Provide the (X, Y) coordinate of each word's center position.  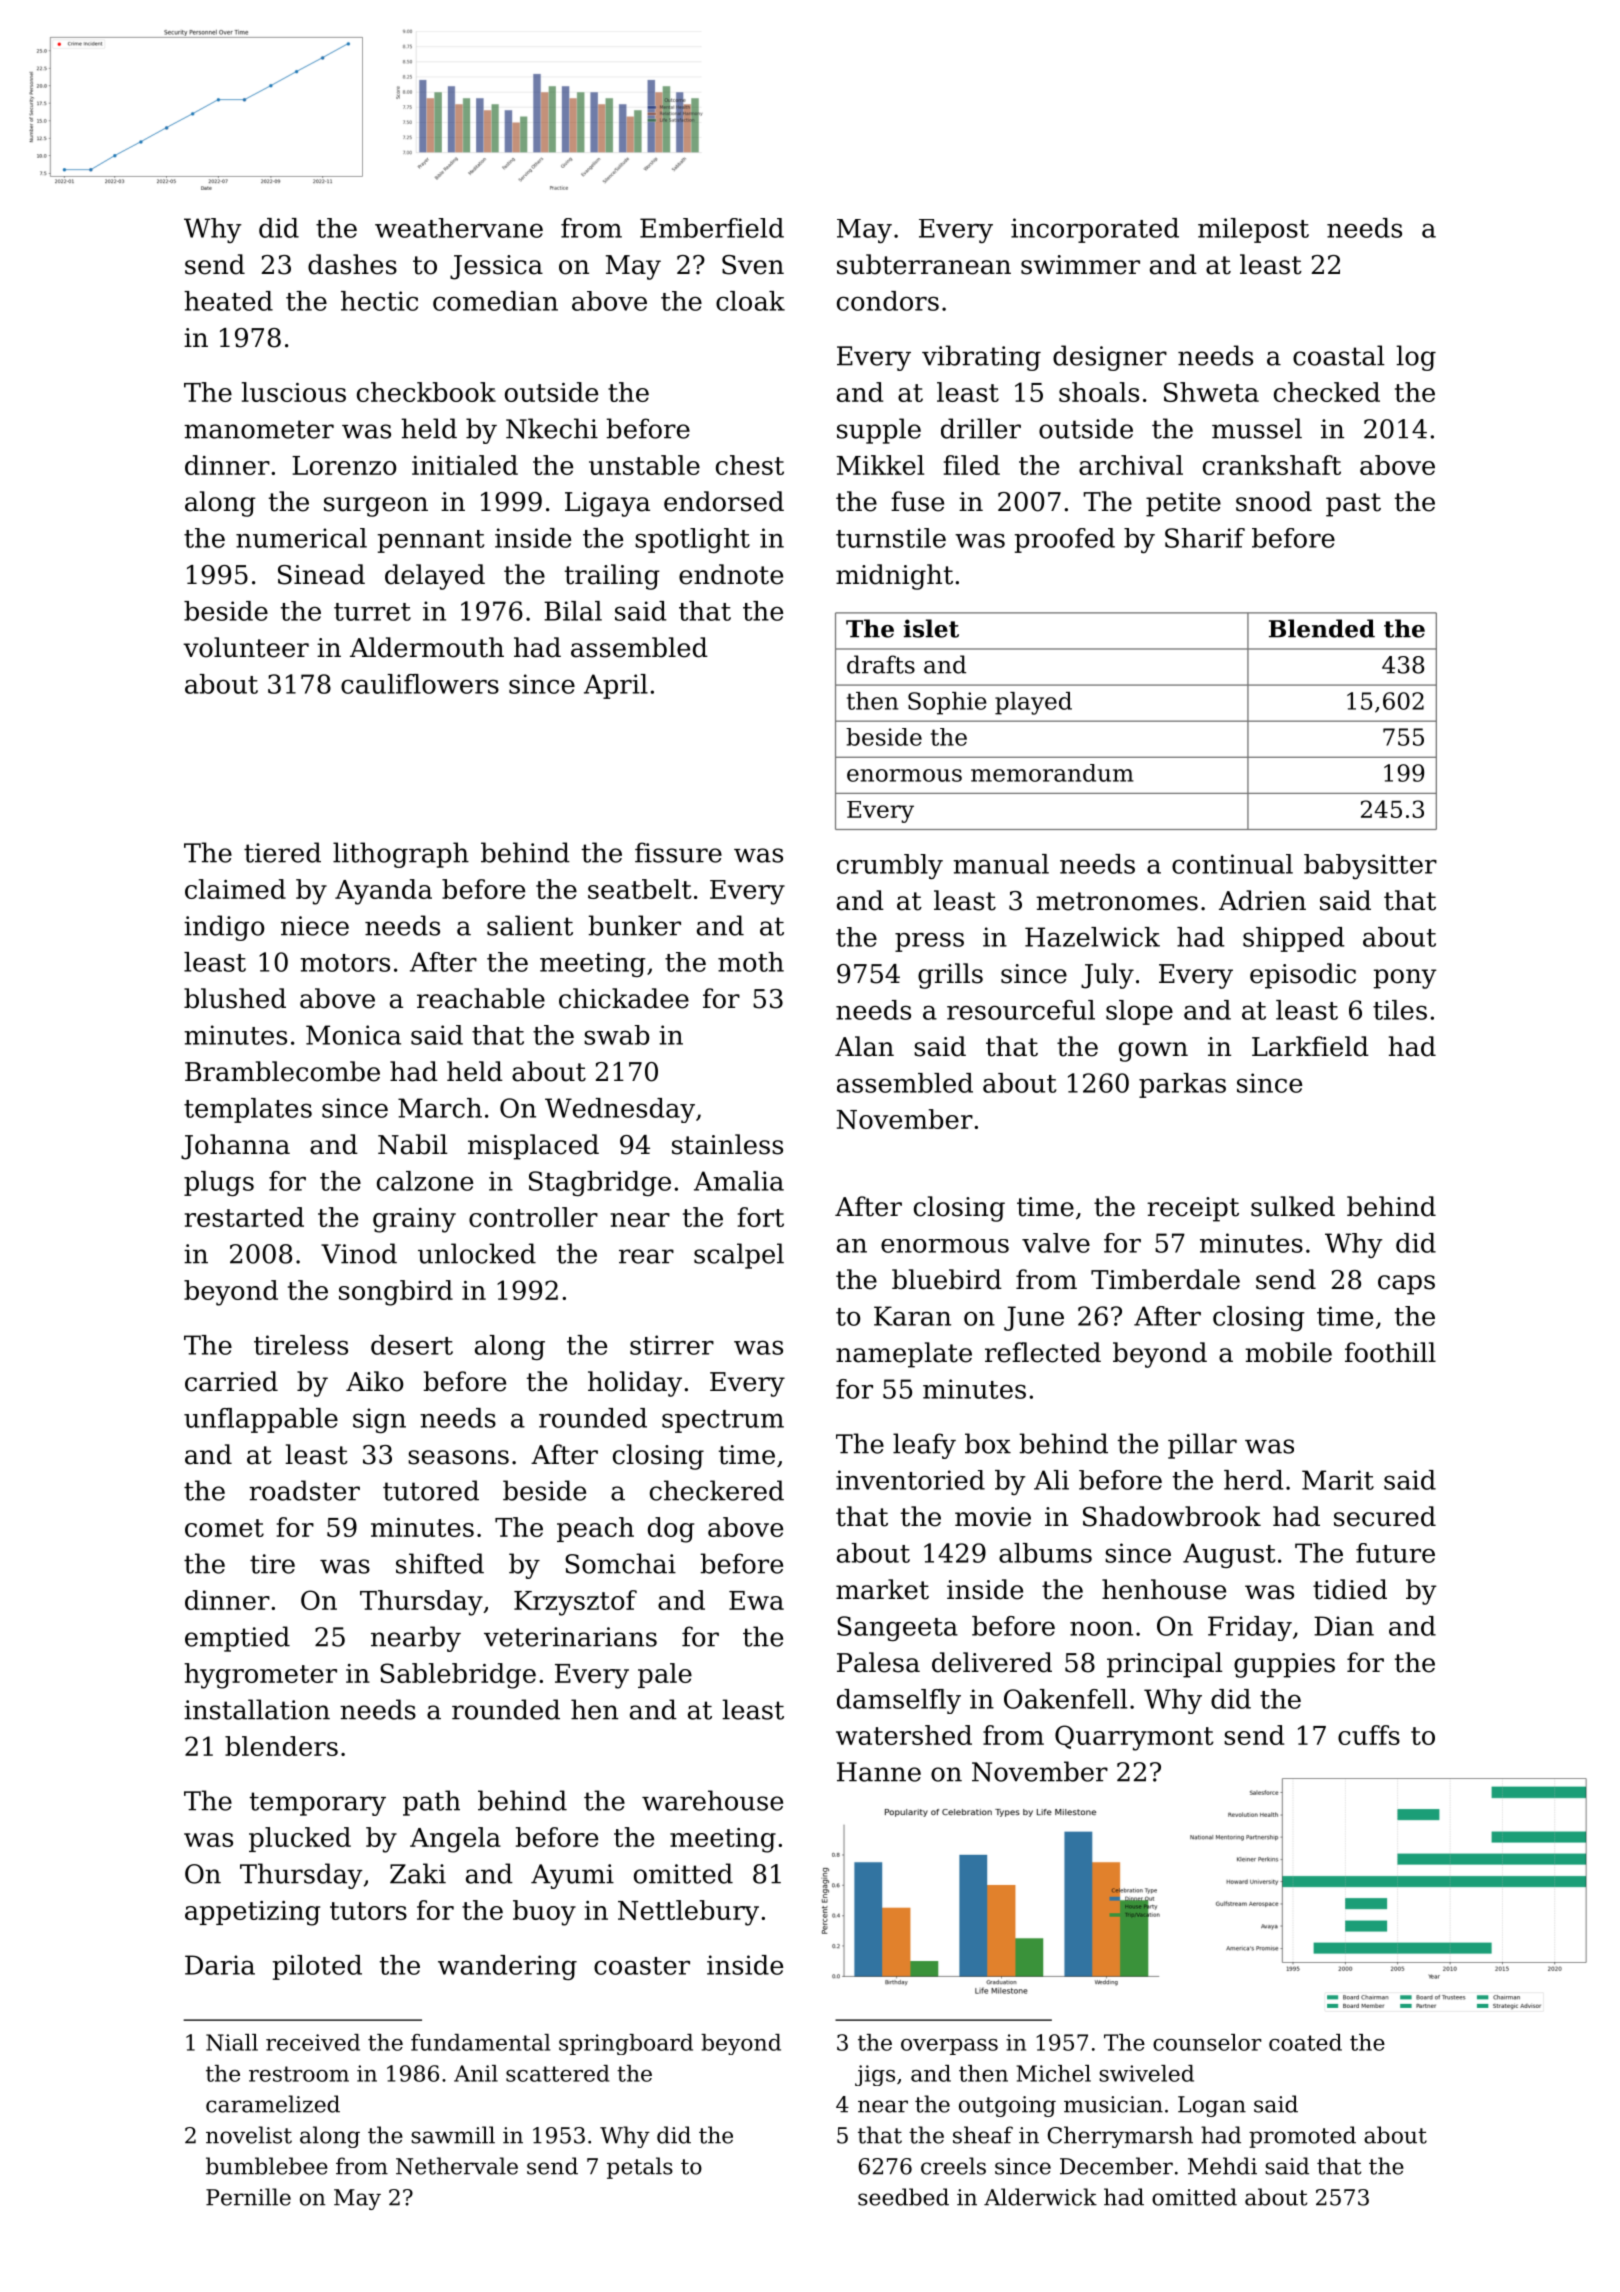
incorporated (1095, 230)
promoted (1302, 2137)
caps (1406, 1285)
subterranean (924, 264)
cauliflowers (420, 684)
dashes (352, 264)
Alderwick (1040, 2197)
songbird (396, 1293)
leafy (924, 1446)
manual (1001, 864)
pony (1405, 979)
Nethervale (457, 2166)
